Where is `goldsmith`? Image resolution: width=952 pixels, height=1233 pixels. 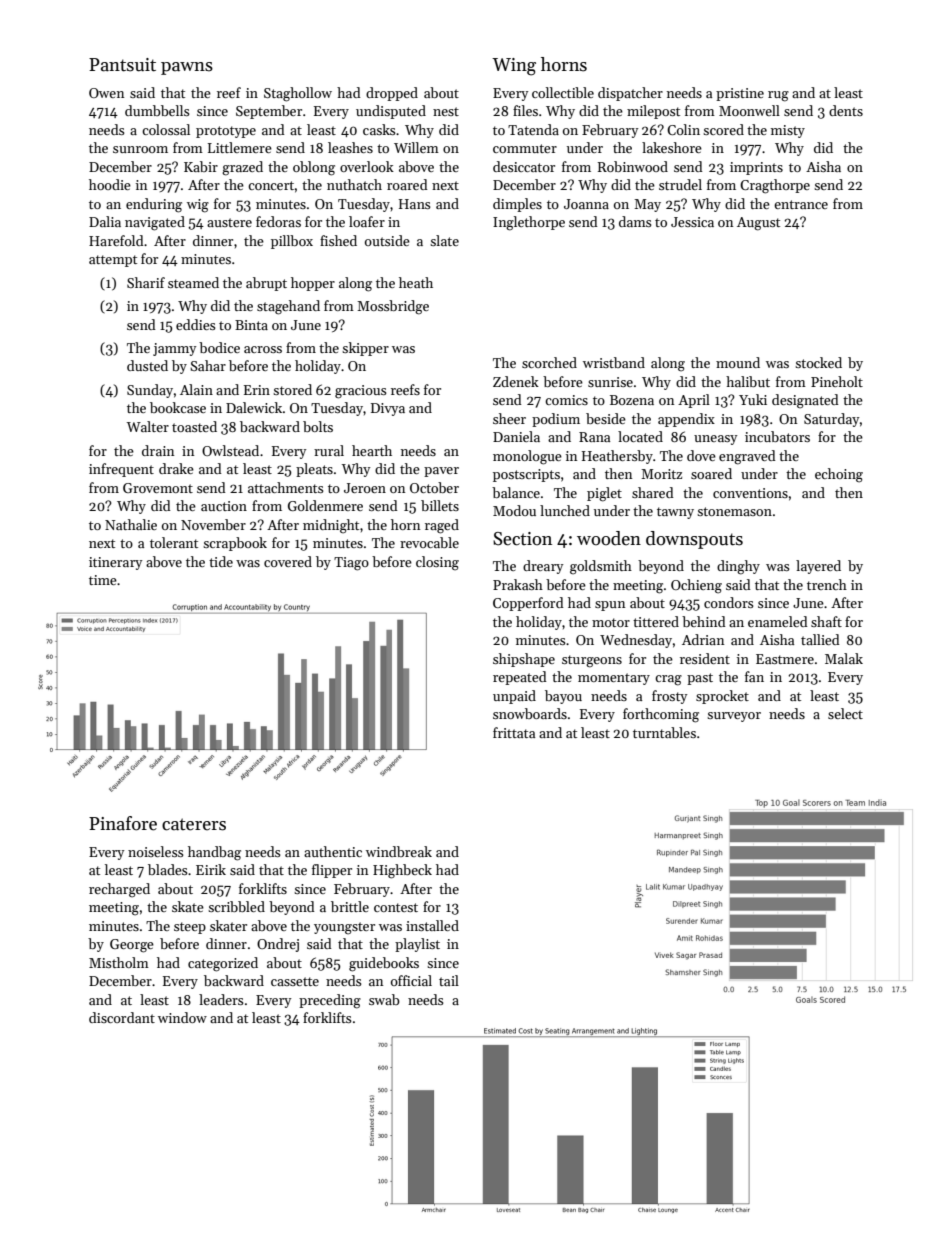
goldsmith is located at coordinates (601, 567).
